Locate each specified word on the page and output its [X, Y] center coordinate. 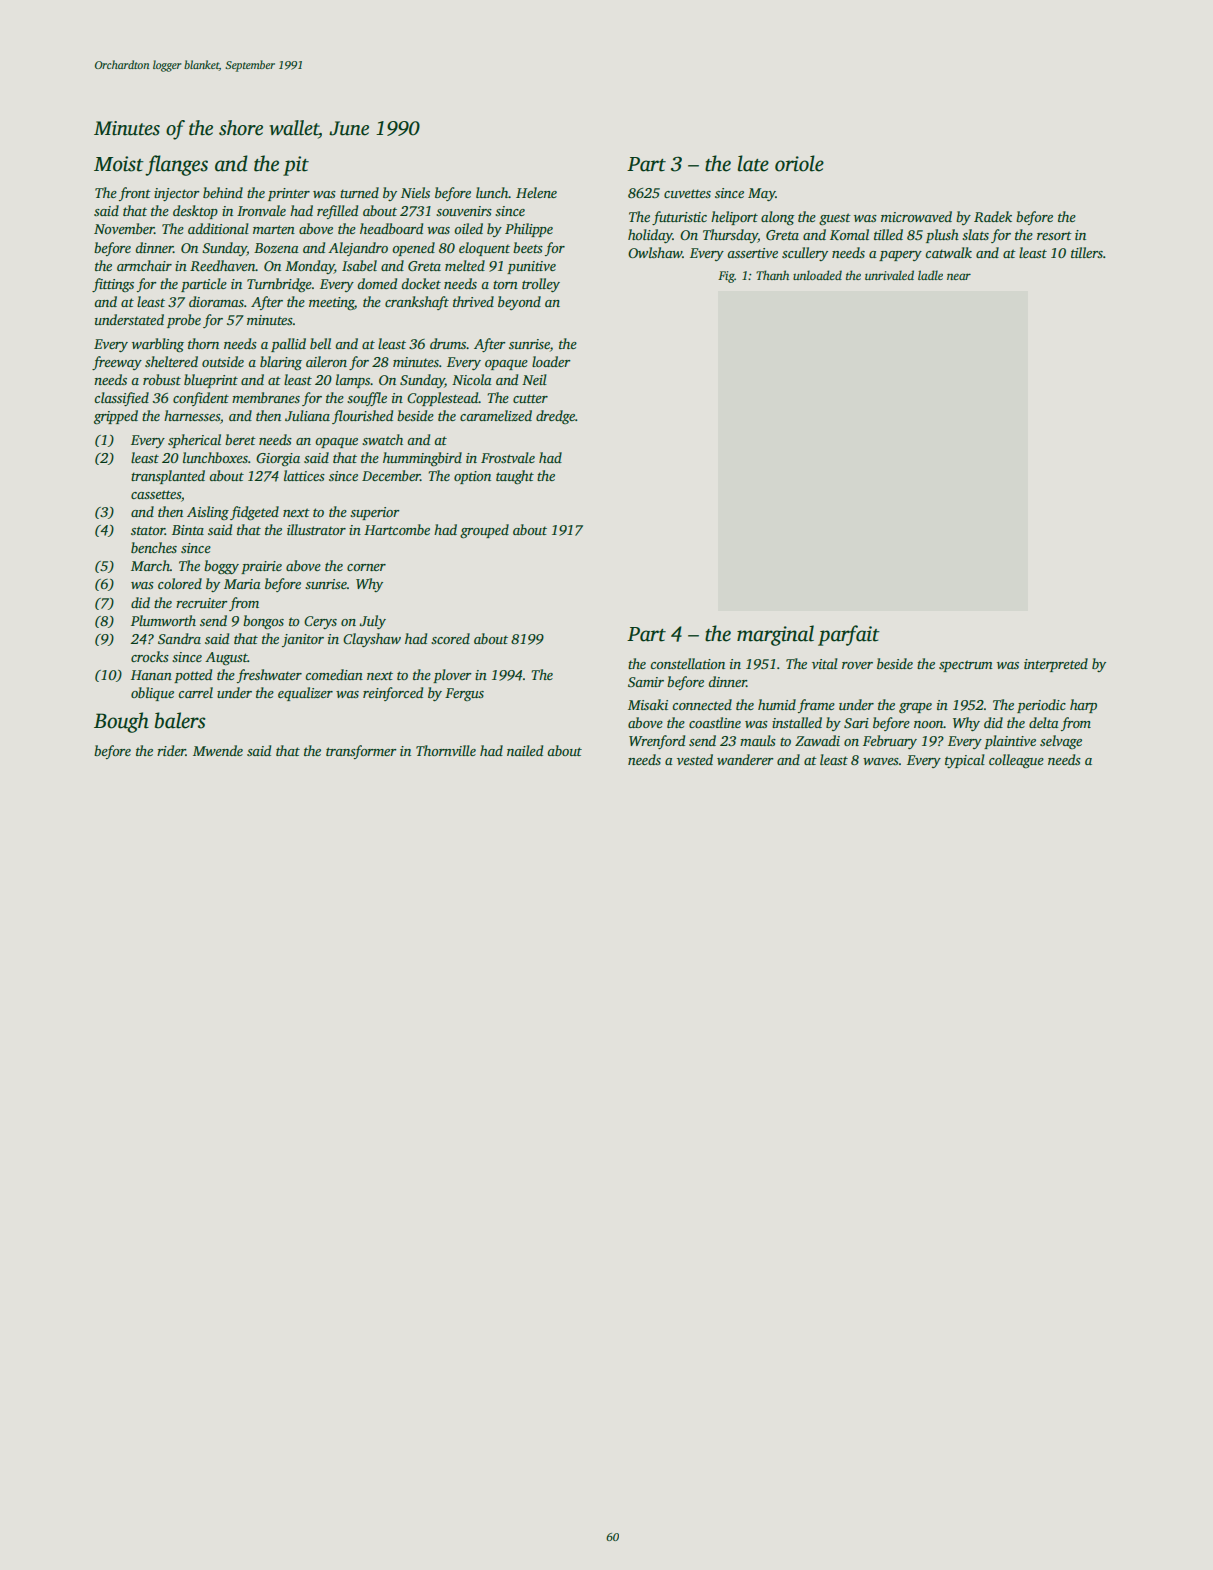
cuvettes [687, 193]
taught [515, 477]
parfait [849, 635]
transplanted [168, 477]
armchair [144, 265]
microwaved [916, 216]
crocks [150, 656]
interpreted [1056, 665]
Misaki [648, 704]
